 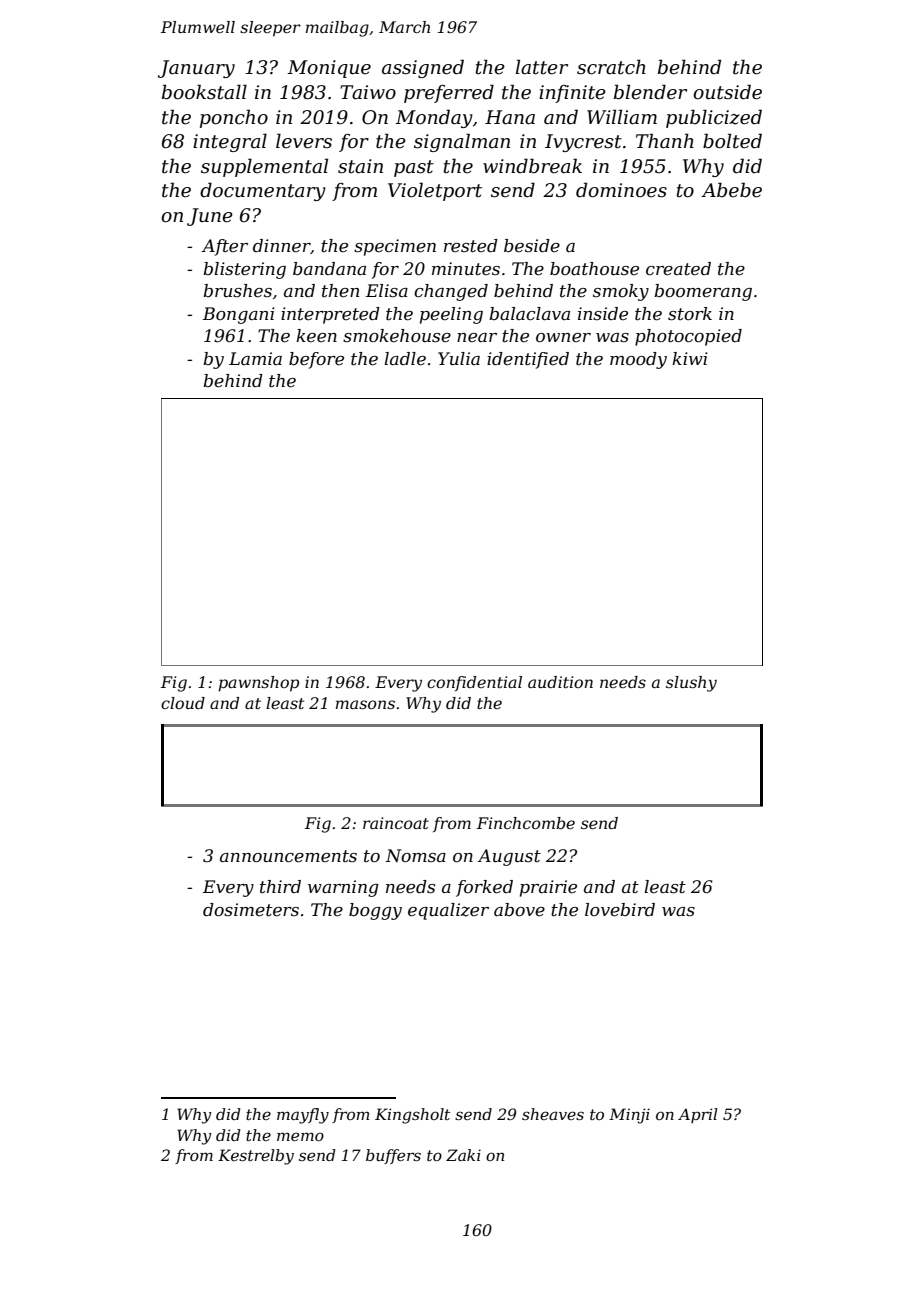 What do you see at coordinates (423, 68) in the screenshot?
I see `assigned` at bounding box center [423, 68].
